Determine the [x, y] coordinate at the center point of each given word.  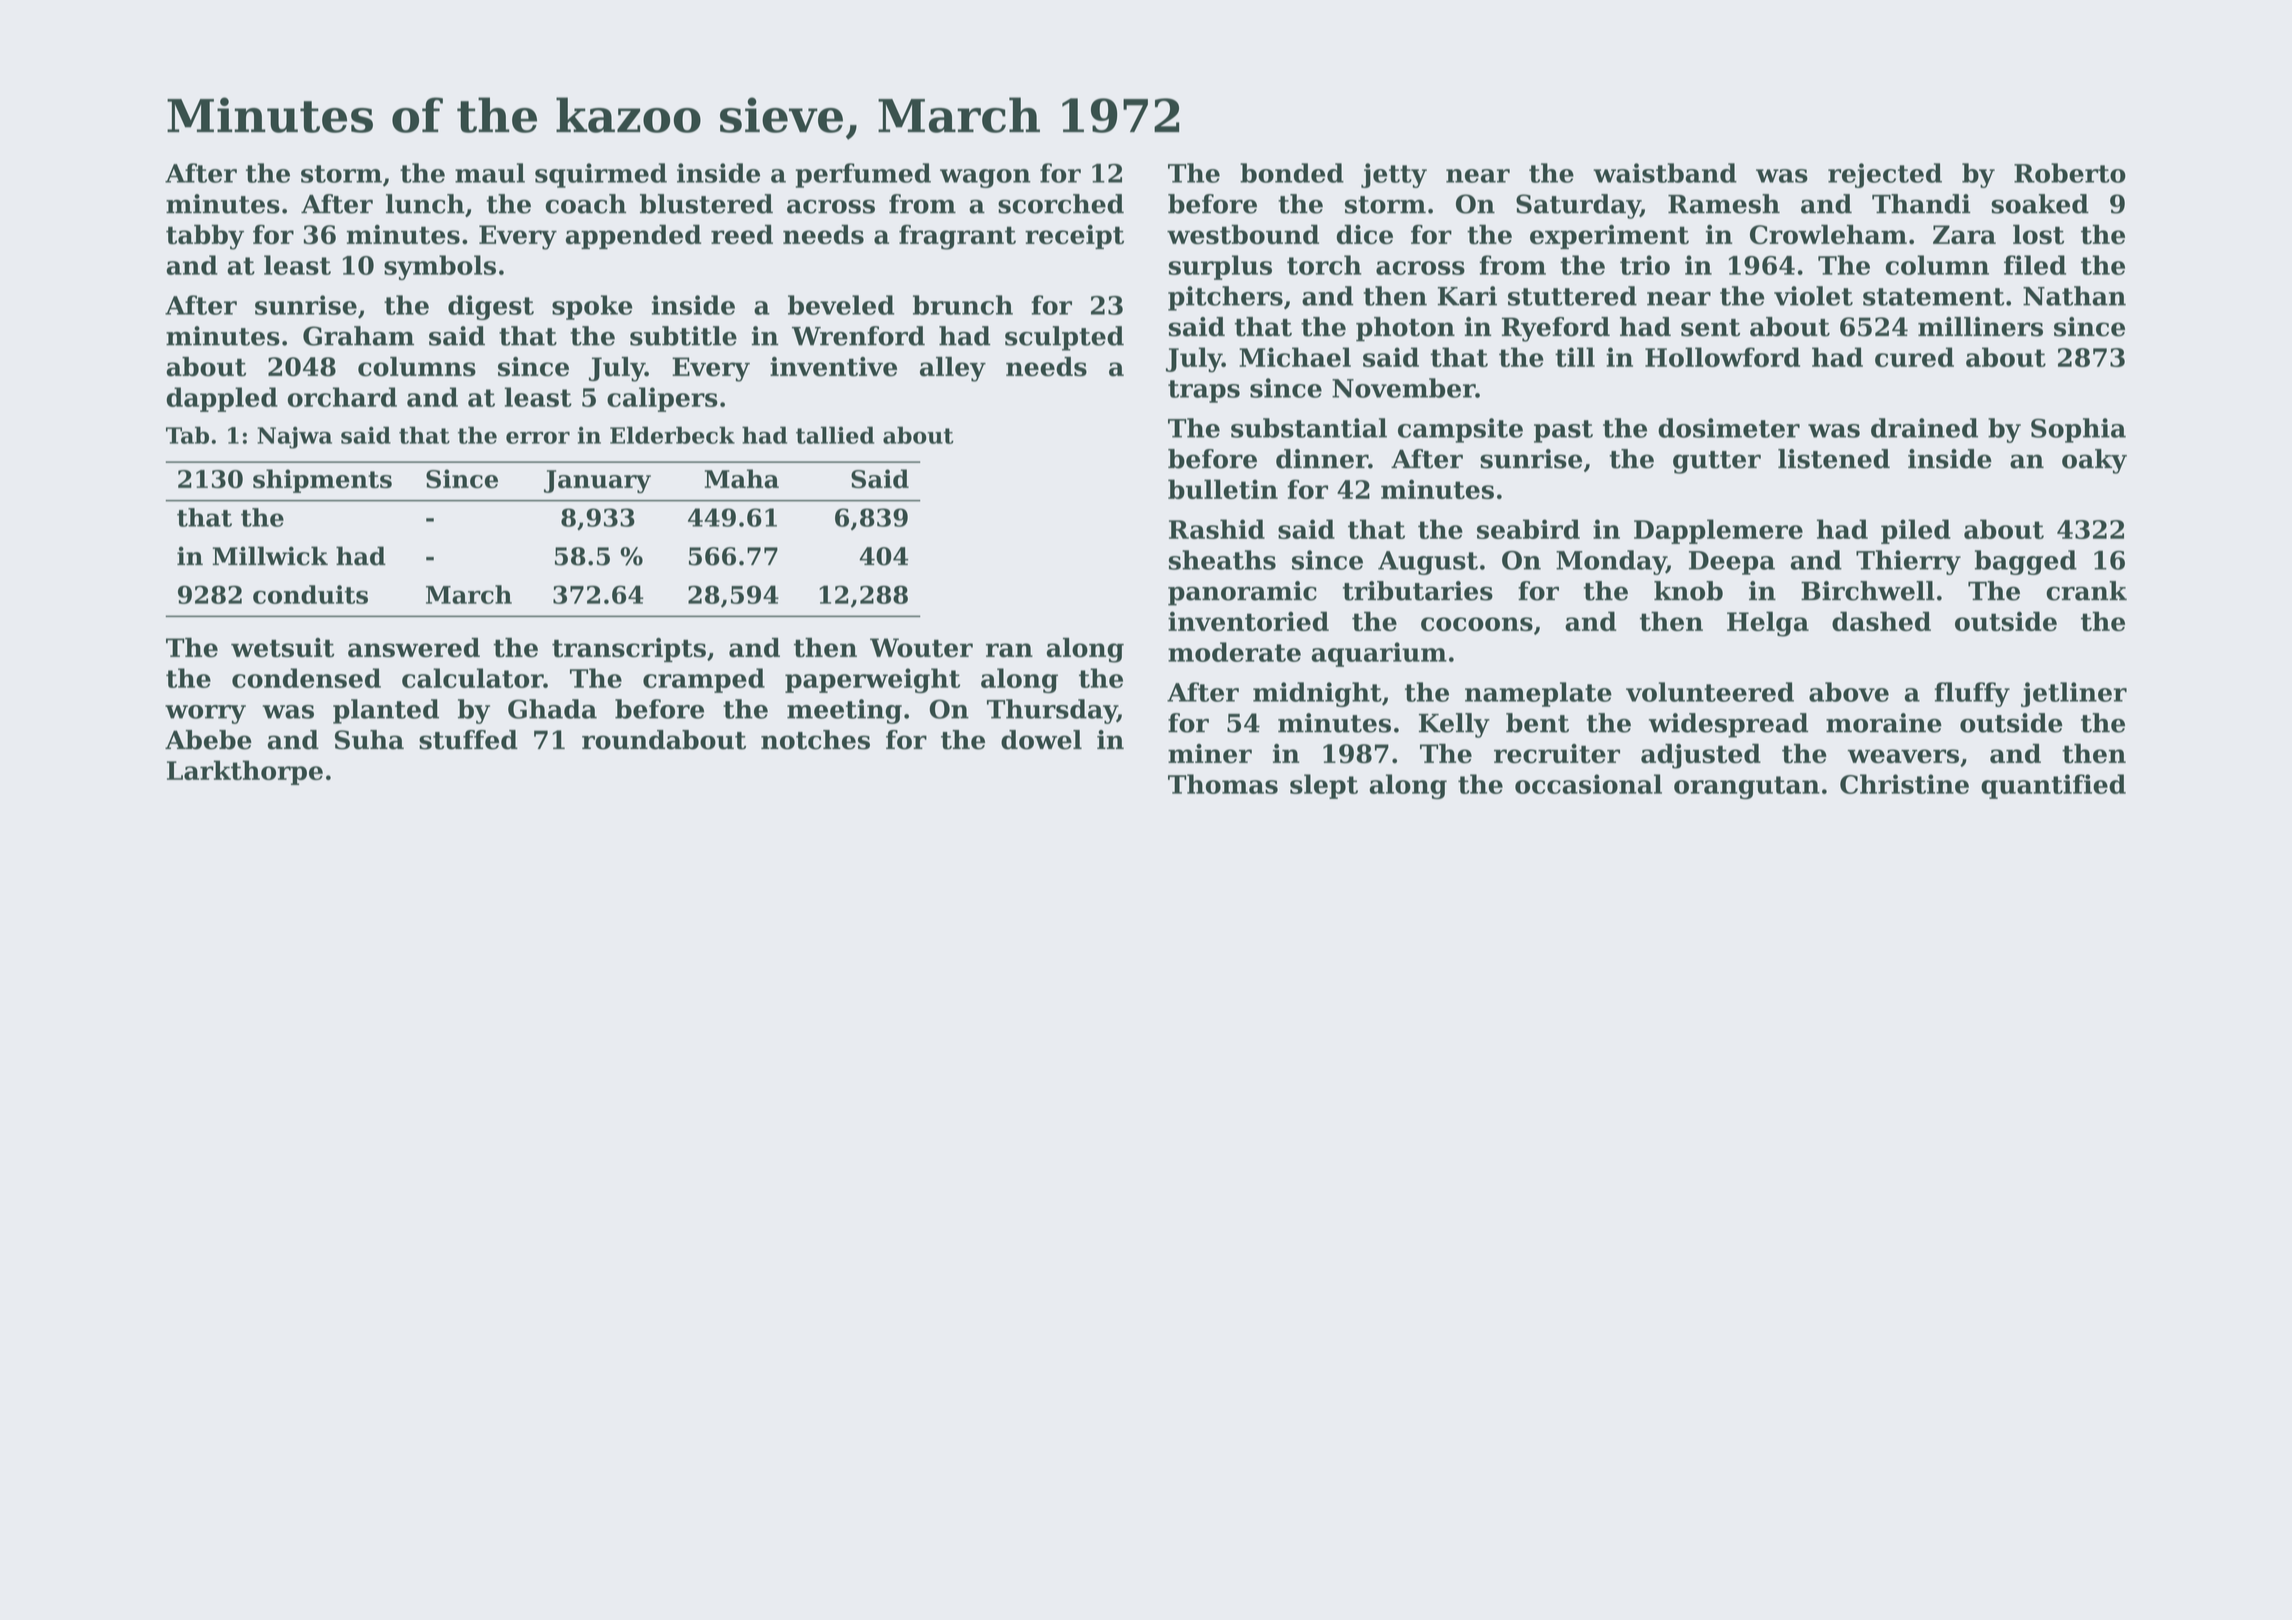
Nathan [2074, 296]
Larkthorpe [245, 772]
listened [1834, 459]
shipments [322, 481]
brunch [963, 305]
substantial [1309, 428]
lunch [425, 204]
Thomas [1223, 784]
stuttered [1572, 296]
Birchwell [1868, 591]
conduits [310, 594]
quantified [2053, 786]
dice [1365, 234]
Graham [358, 336]
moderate [1234, 652]
